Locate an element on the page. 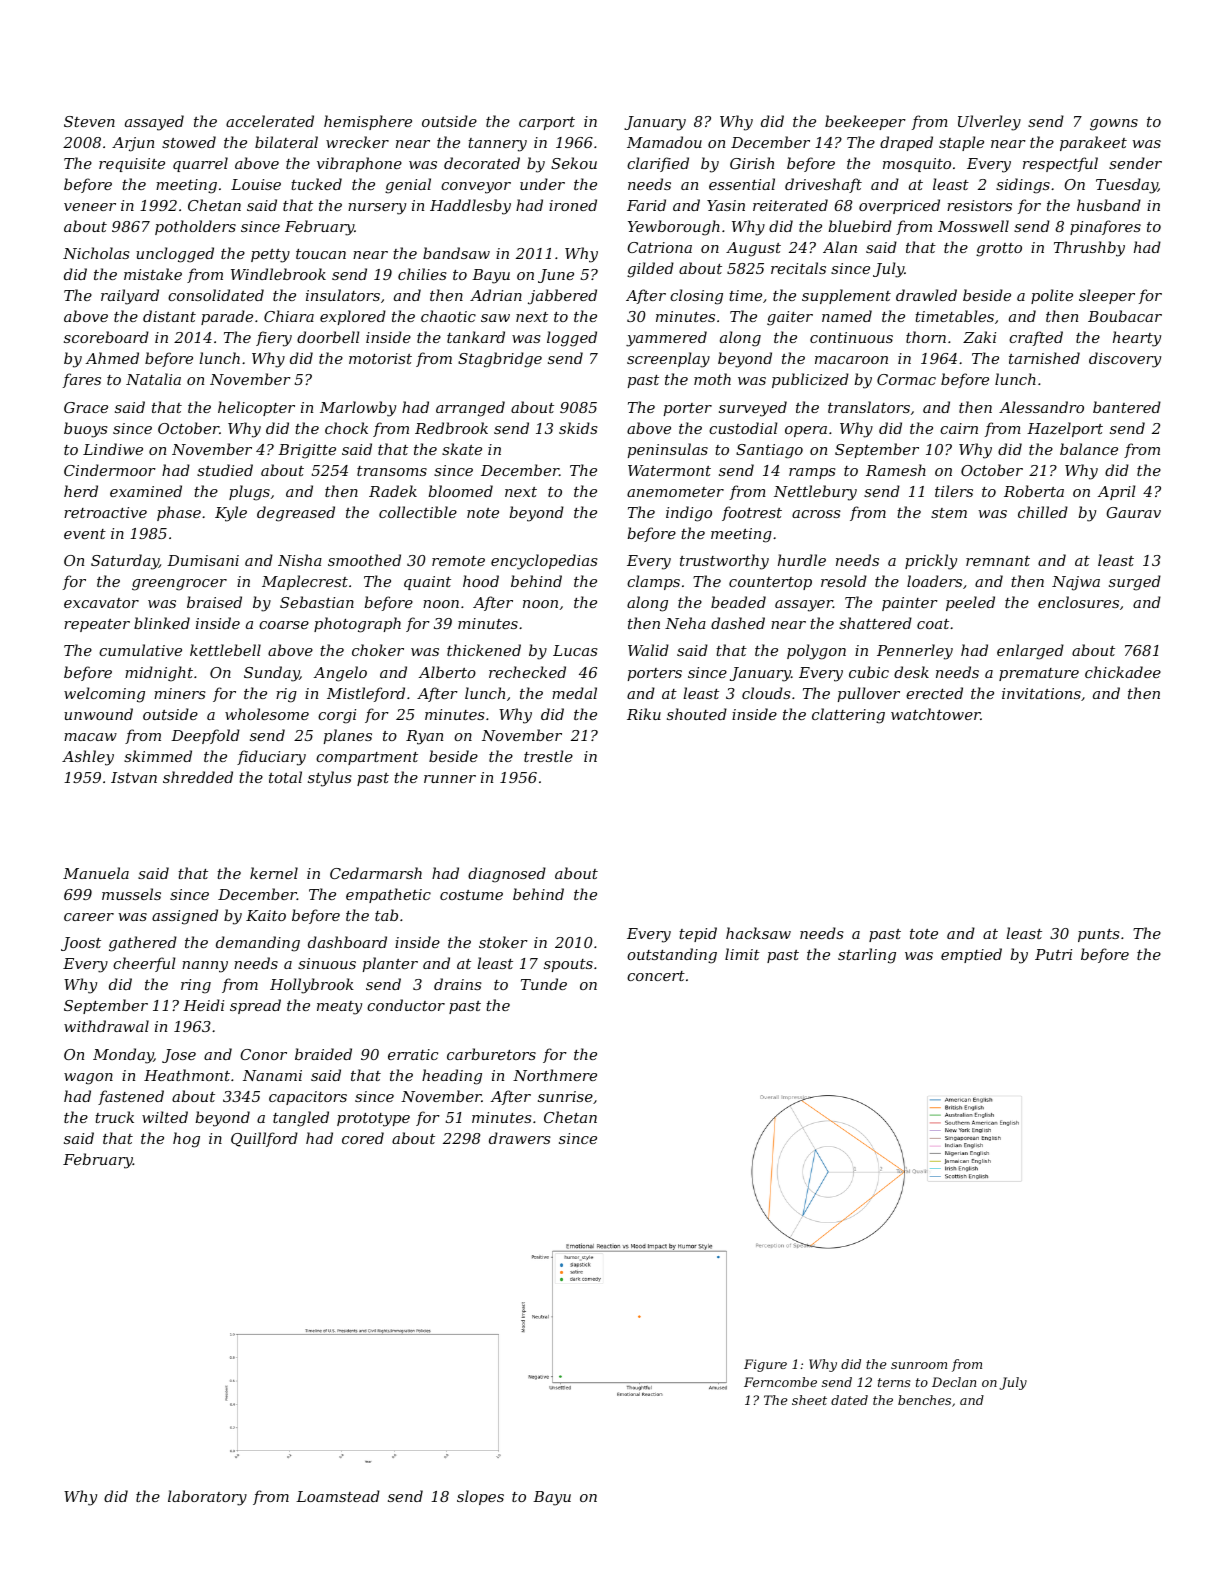  trestle is located at coordinates (548, 756).
